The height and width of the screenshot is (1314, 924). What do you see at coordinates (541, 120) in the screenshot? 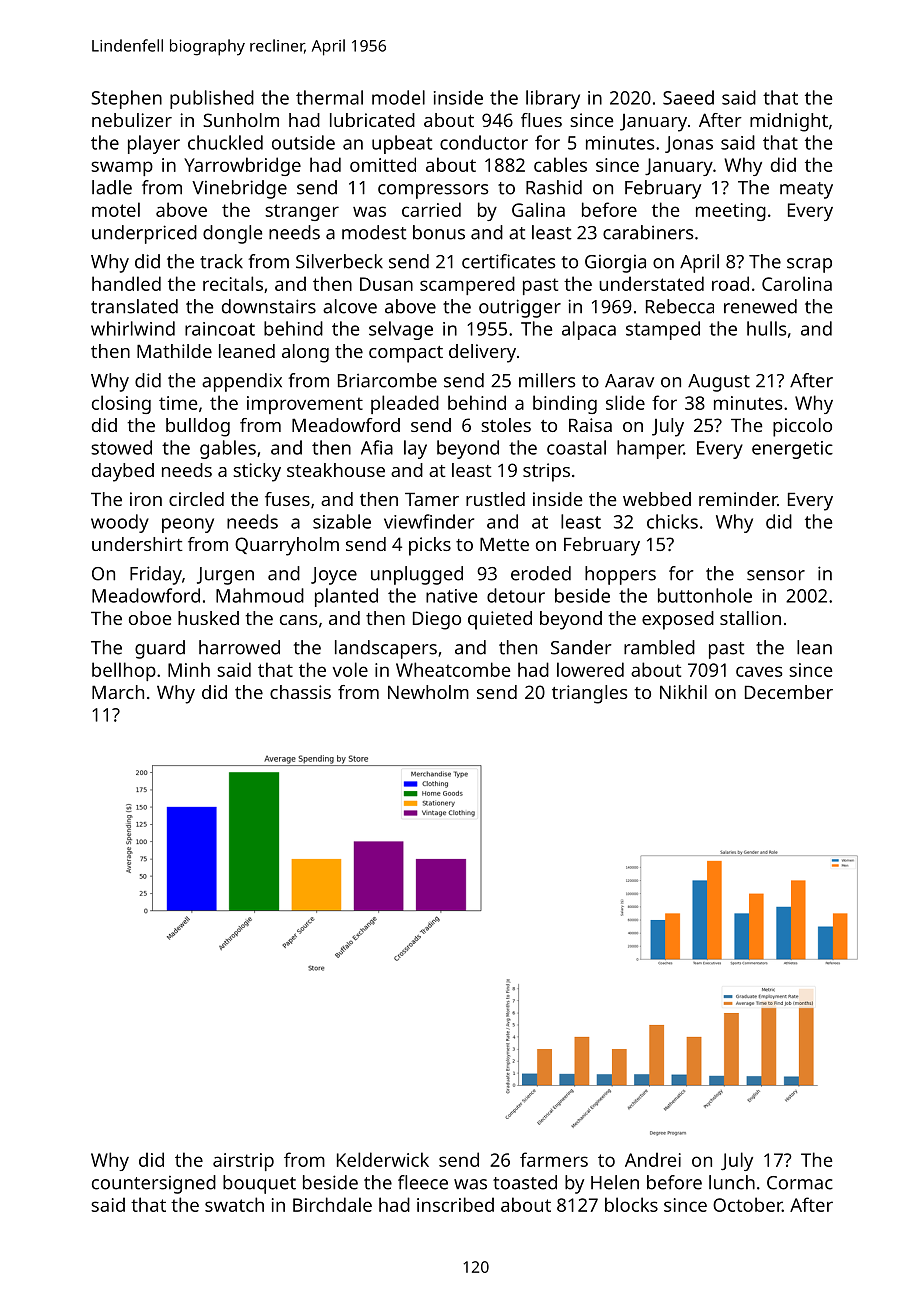
I see `flues` at bounding box center [541, 120].
